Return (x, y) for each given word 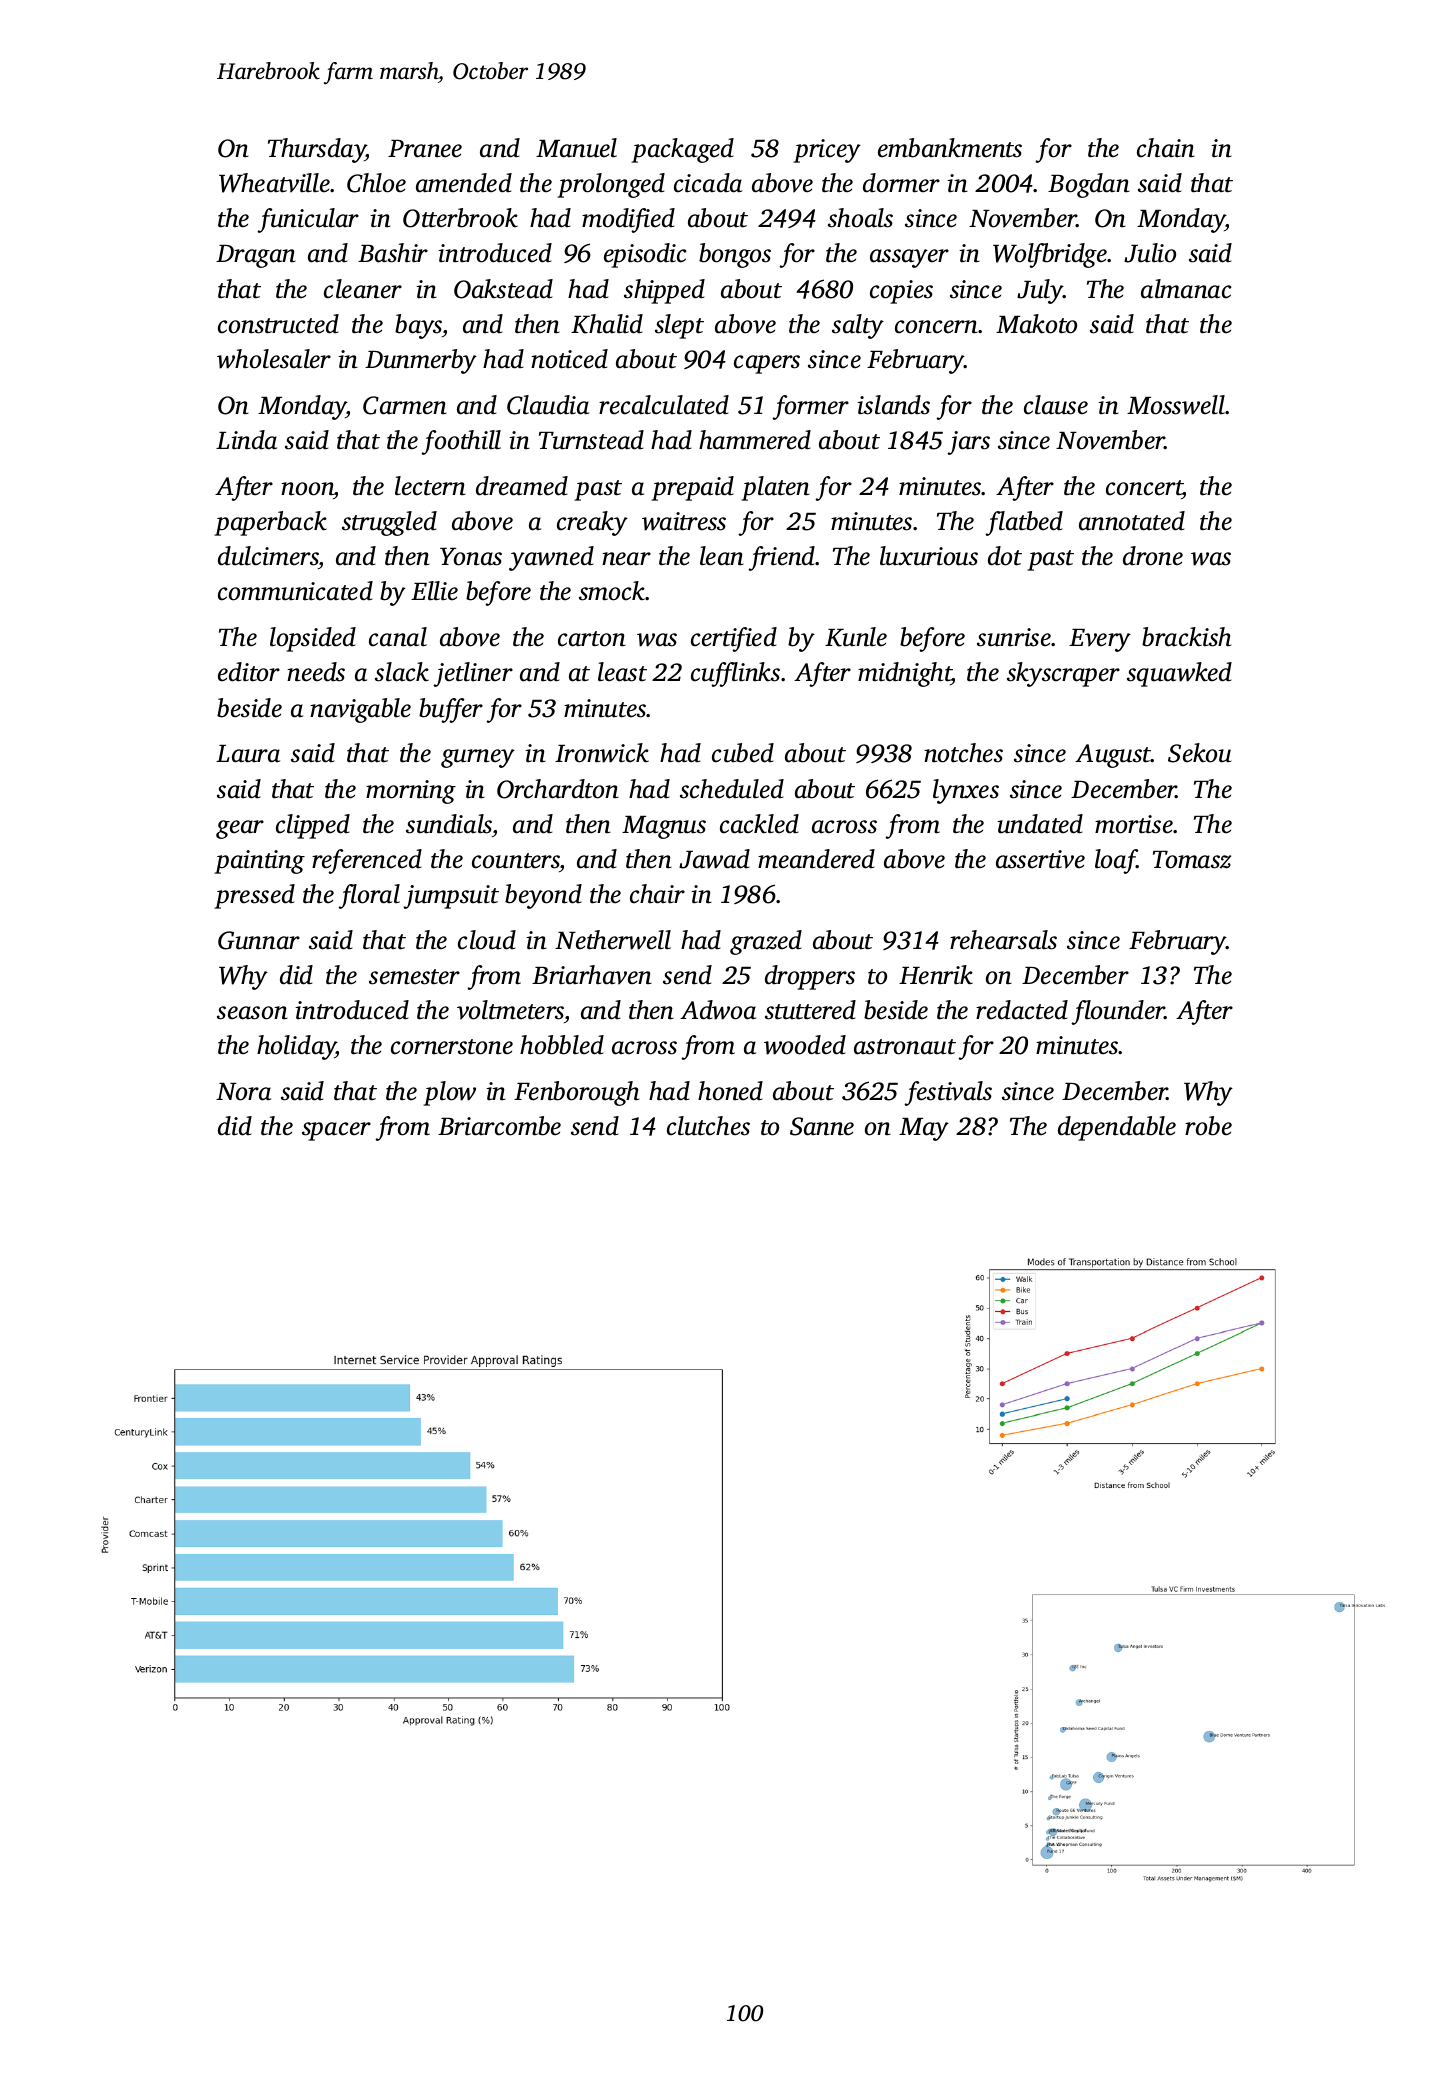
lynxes (966, 791)
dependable (1117, 1128)
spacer (336, 1131)
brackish (1186, 637)
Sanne (822, 1126)
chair (657, 894)
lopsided (313, 639)
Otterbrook (460, 218)
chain (1166, 148)
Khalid (607, 324)
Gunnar (259, 940)
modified (628, 220)
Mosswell (1176, 405)
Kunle (856, 637)
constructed (278, 324)
